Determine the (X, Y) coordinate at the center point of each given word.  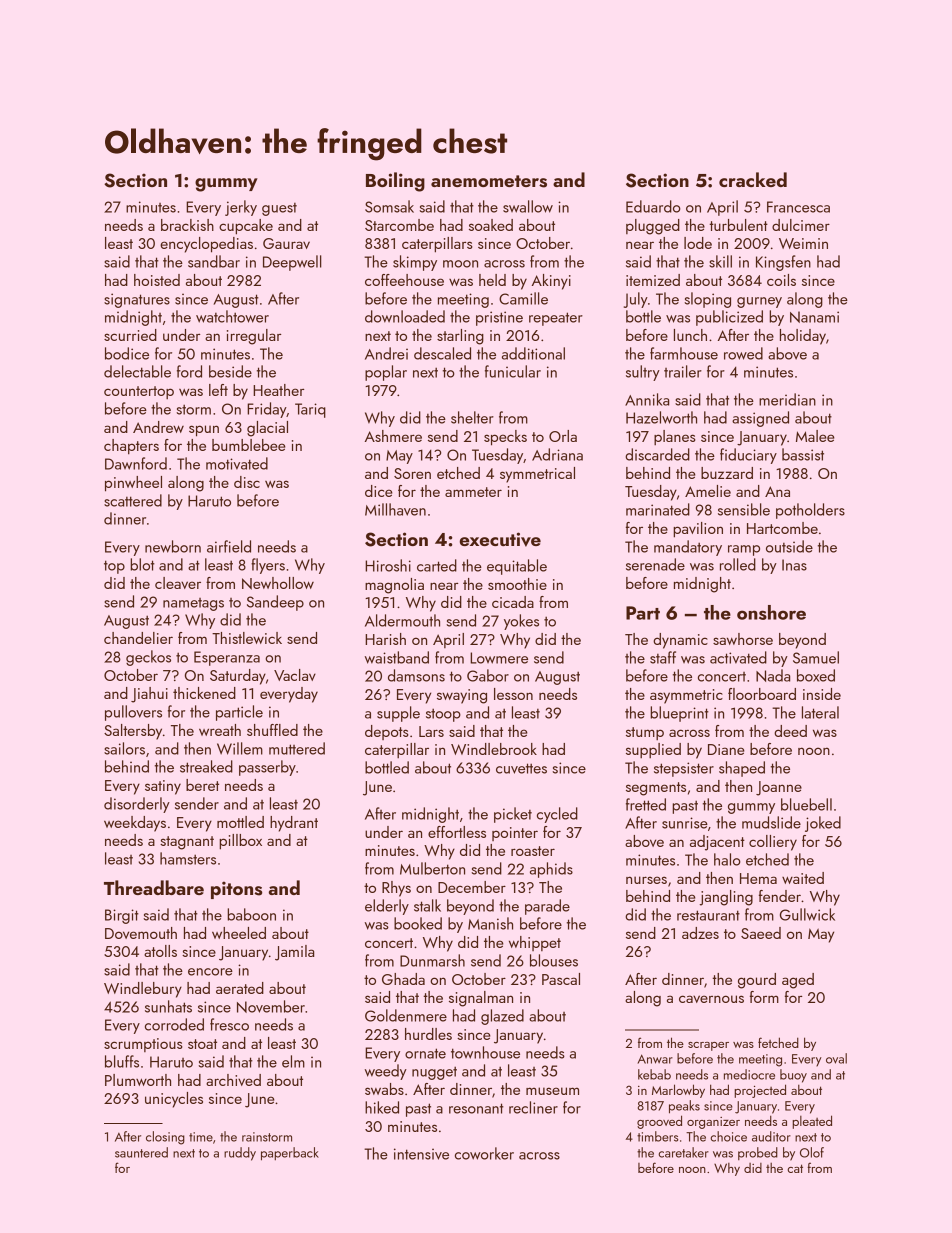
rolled (738, 564)
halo (727, 859)
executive (500, 539)
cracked (753, 179)
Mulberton (432, 868)
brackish (187, 225)
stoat (202, 1044)
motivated (237, 463)
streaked (206, 766)
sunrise (685, 823)
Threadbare (154, 887)
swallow (528, 206)
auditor (771, 1136)
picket (513, 815)
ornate (425, 1053)
